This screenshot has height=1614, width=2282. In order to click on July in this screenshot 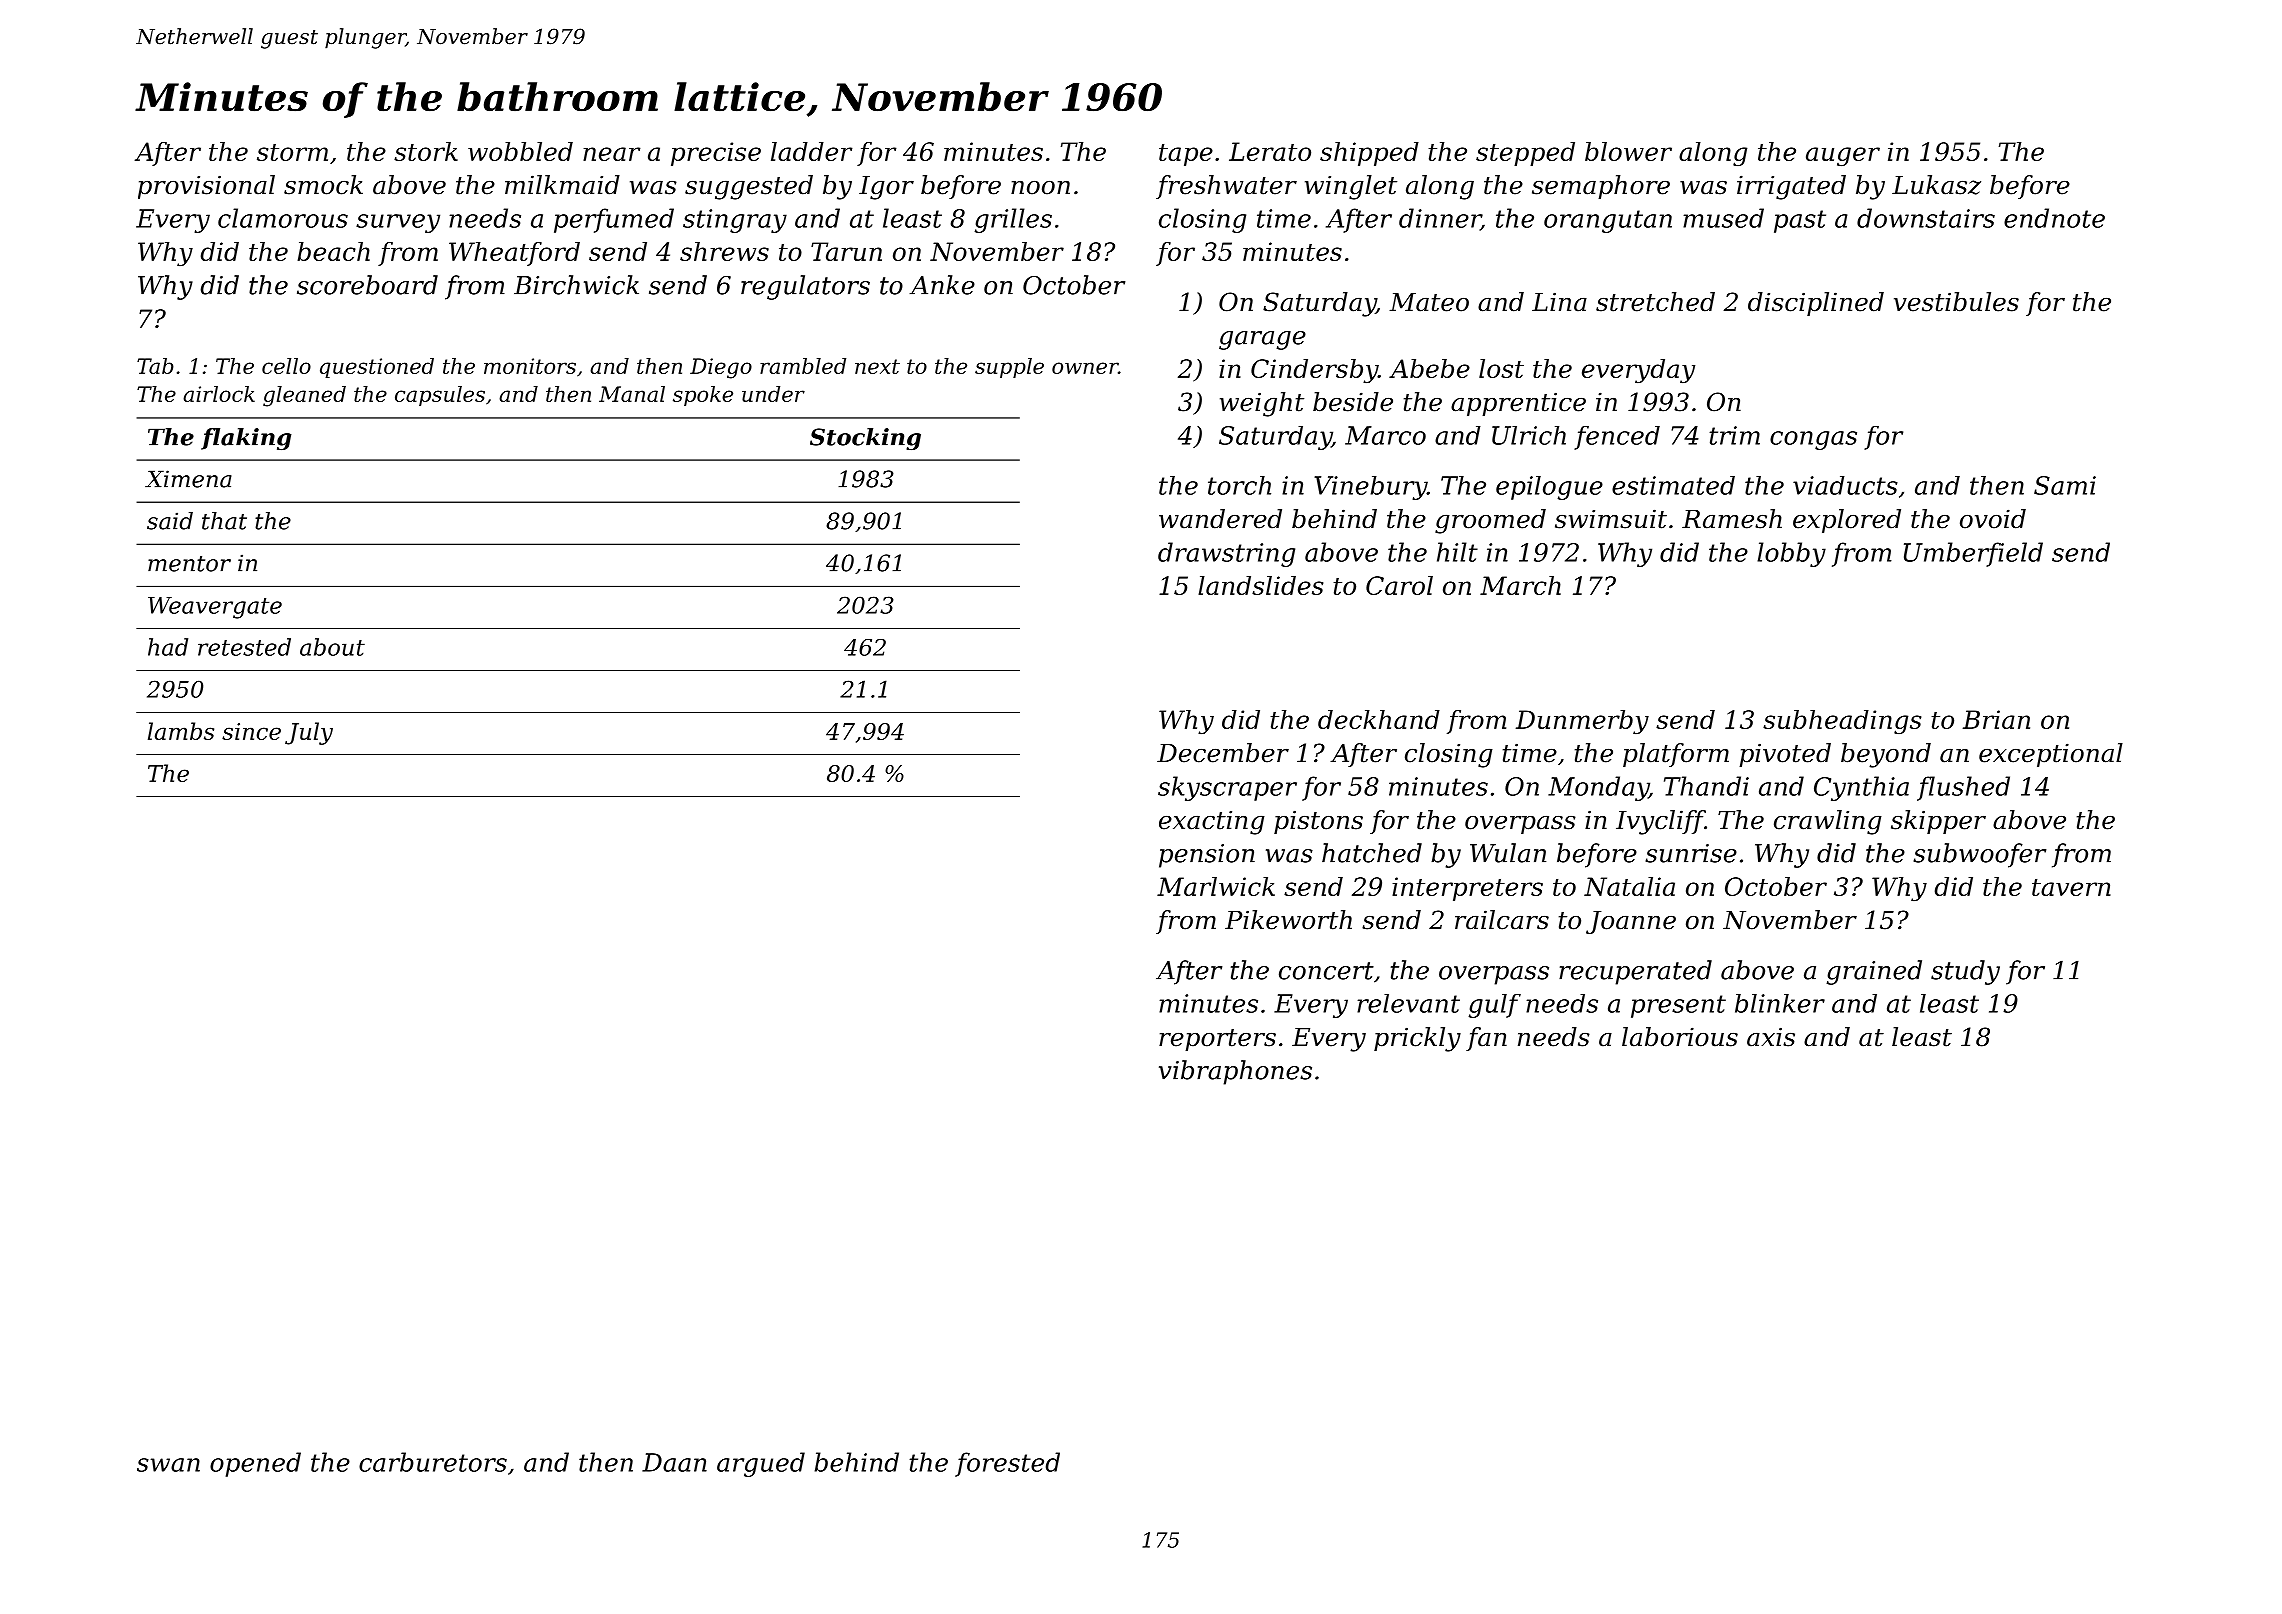, I will do `click(309, 733)`.
